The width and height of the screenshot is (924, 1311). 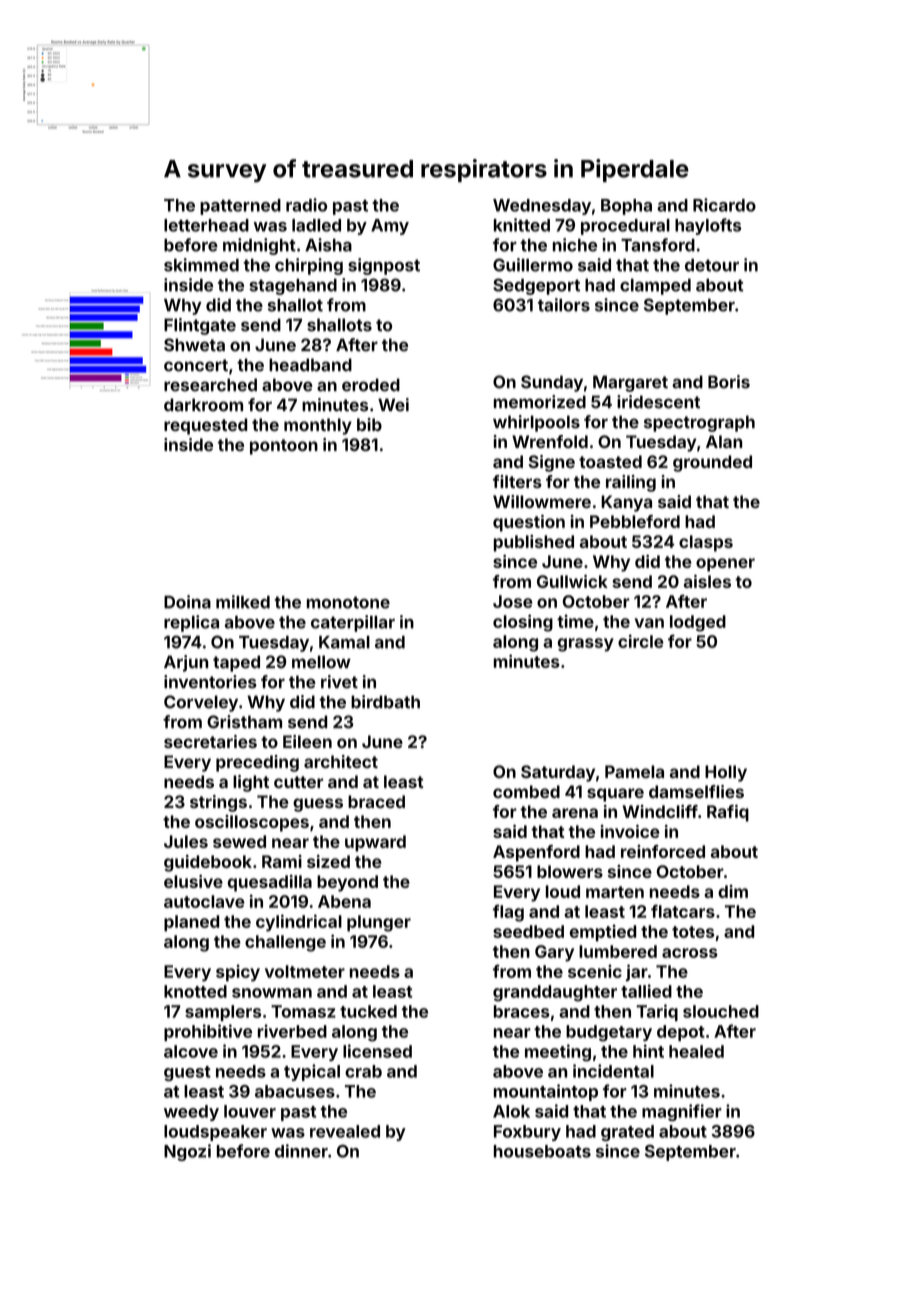 I want to click on Ngozi, so click(x=187, y=1152).
